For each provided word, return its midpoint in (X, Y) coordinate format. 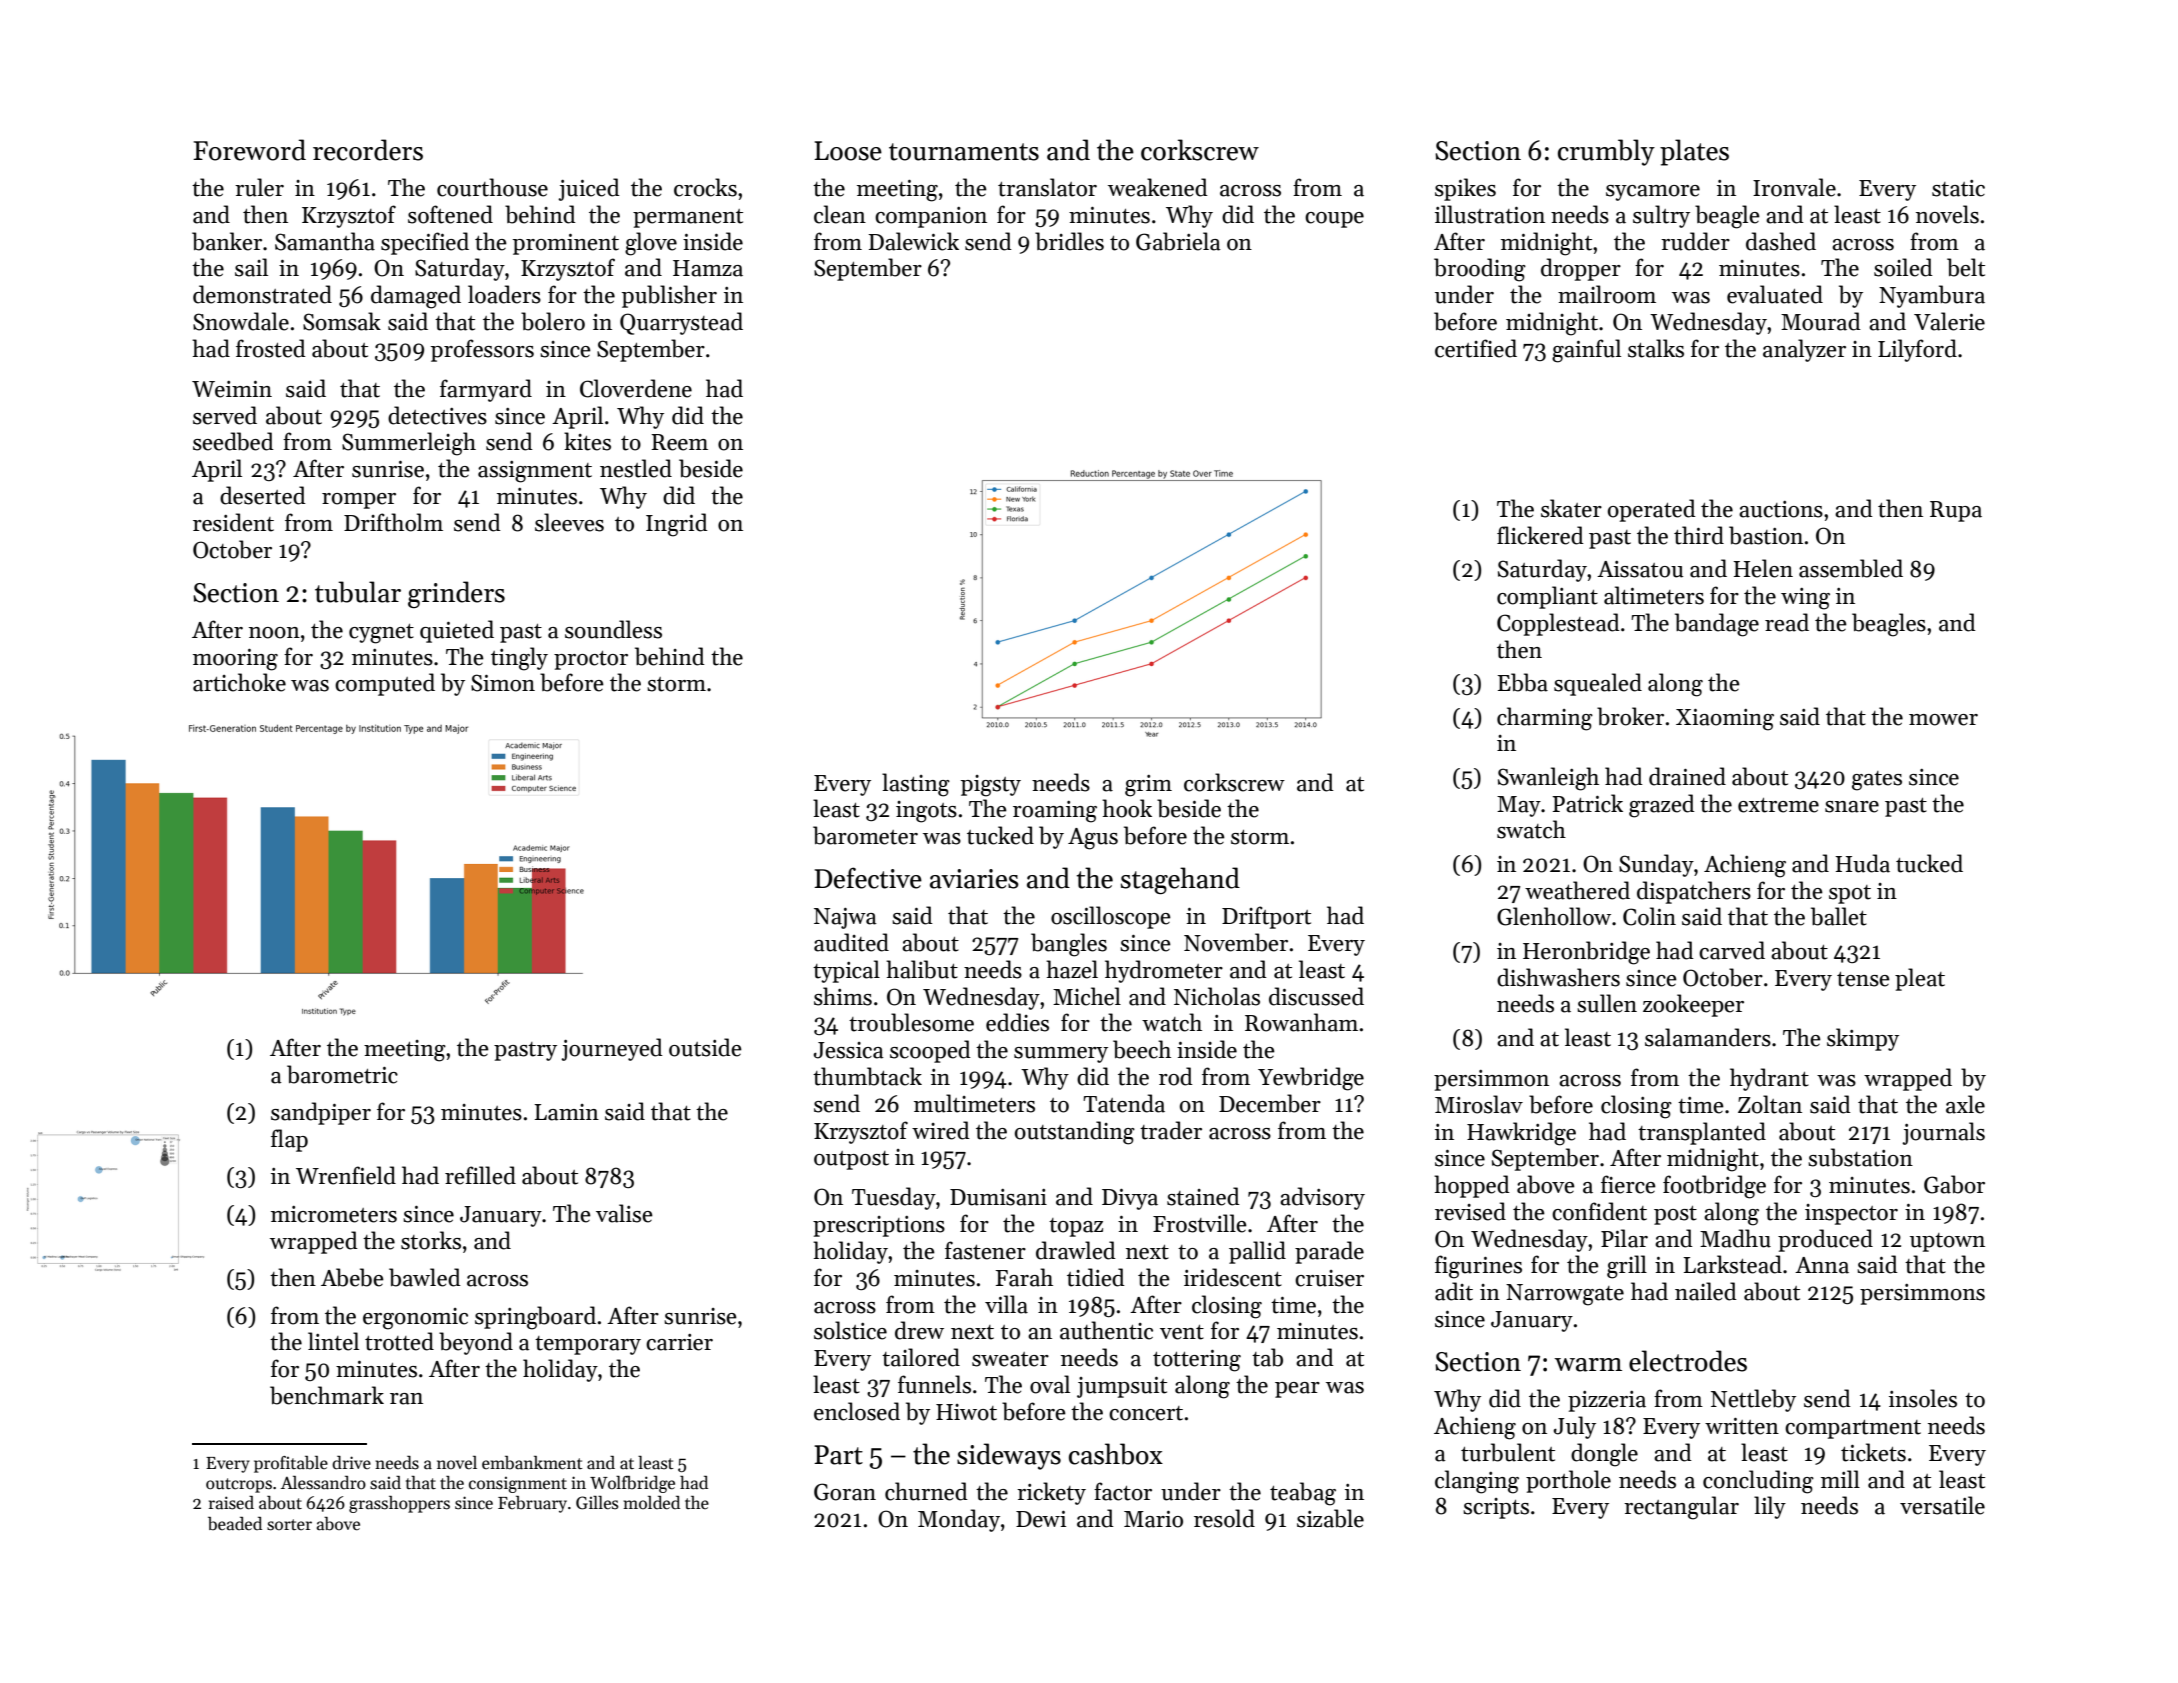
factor (1123, 1491)
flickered (1540, 535)
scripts (1496, 1508)
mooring (235, 660)
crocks (705, 187)
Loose (848, 151)
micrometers (334, 1214)
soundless (613, 629)
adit (1454, 1291)
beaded (235, 1524)
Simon (503, 683)
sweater (1010, 1359)
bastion (1766, 535)
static (1958, 188)
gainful (1586, 351)
